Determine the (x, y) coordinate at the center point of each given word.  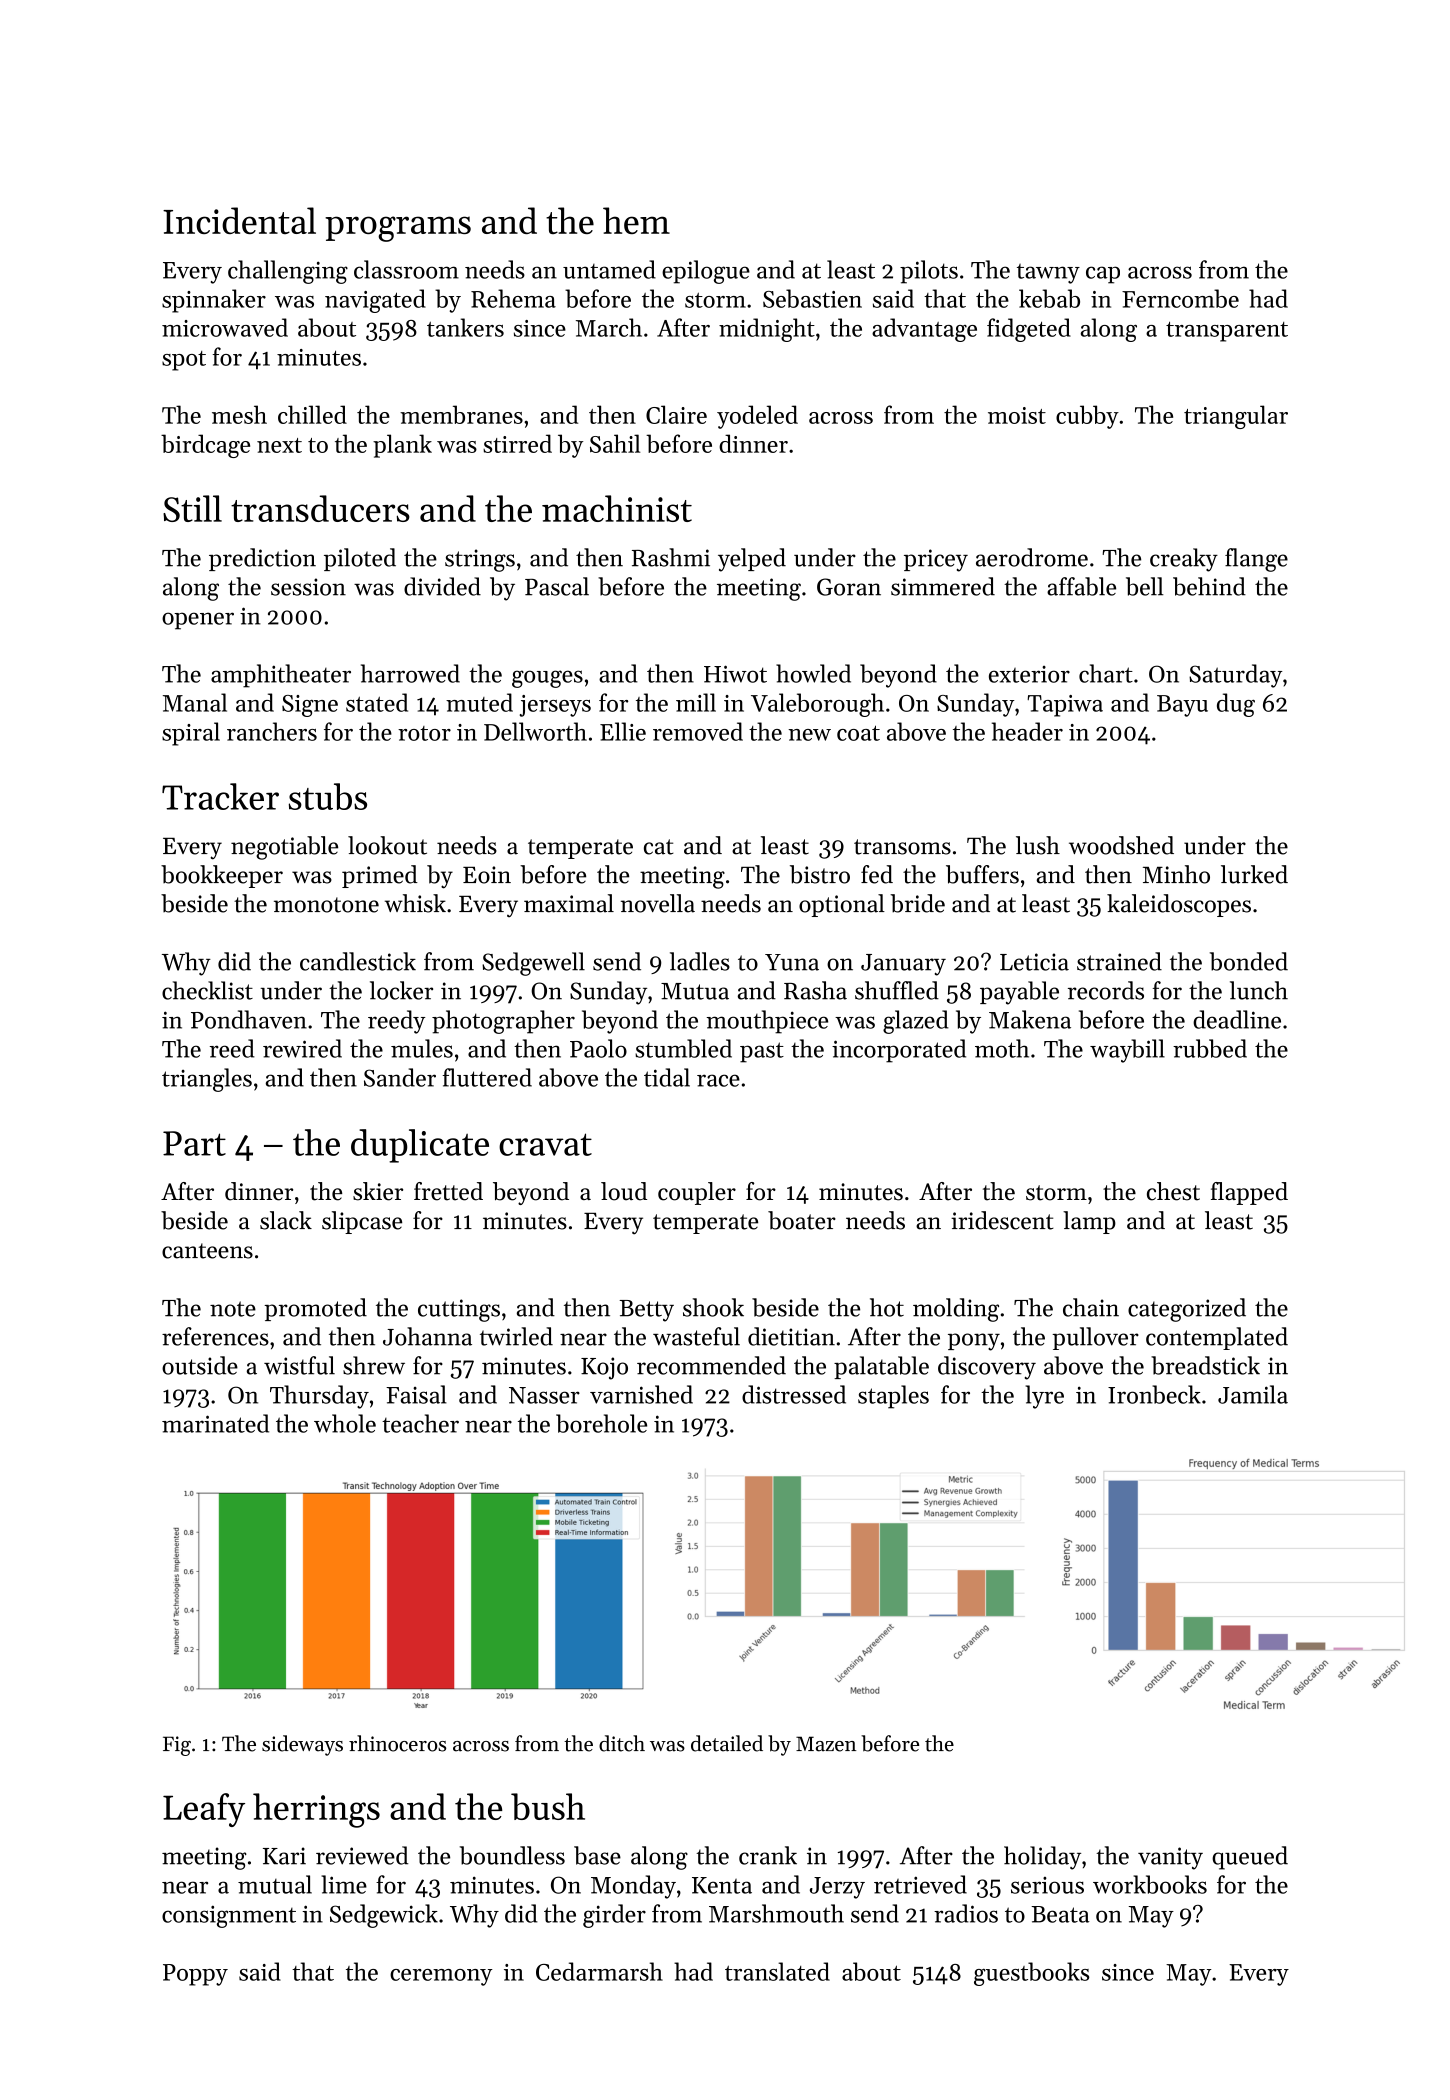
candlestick (358, 961)
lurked (1254, 874)
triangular (1236, 417)
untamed (609, 269)
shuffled (897, 990)
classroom (406, 269)
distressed (794, 1394)
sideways (302, 1745)
